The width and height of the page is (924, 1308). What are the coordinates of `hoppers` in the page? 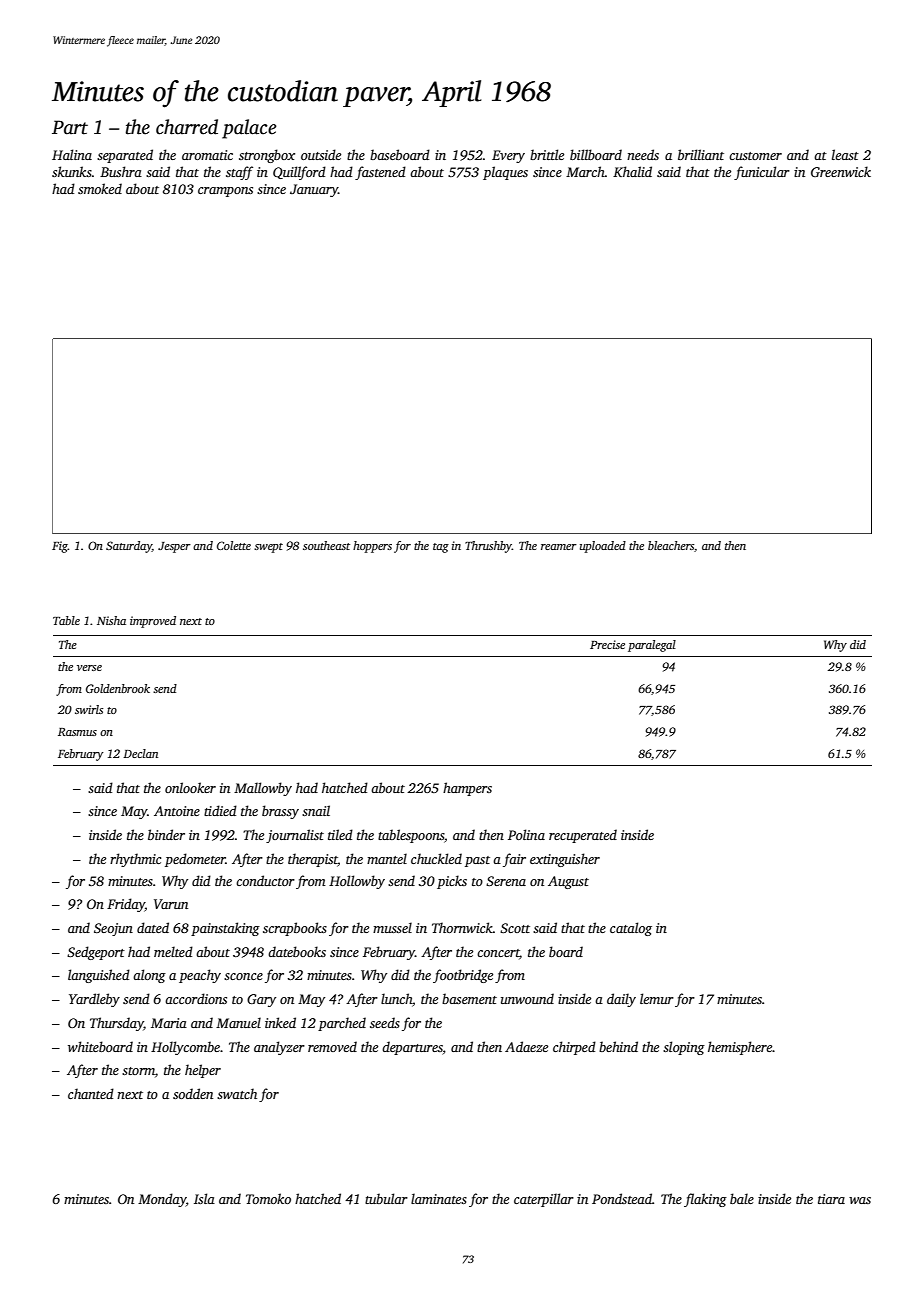 It's located at (372, 547).
